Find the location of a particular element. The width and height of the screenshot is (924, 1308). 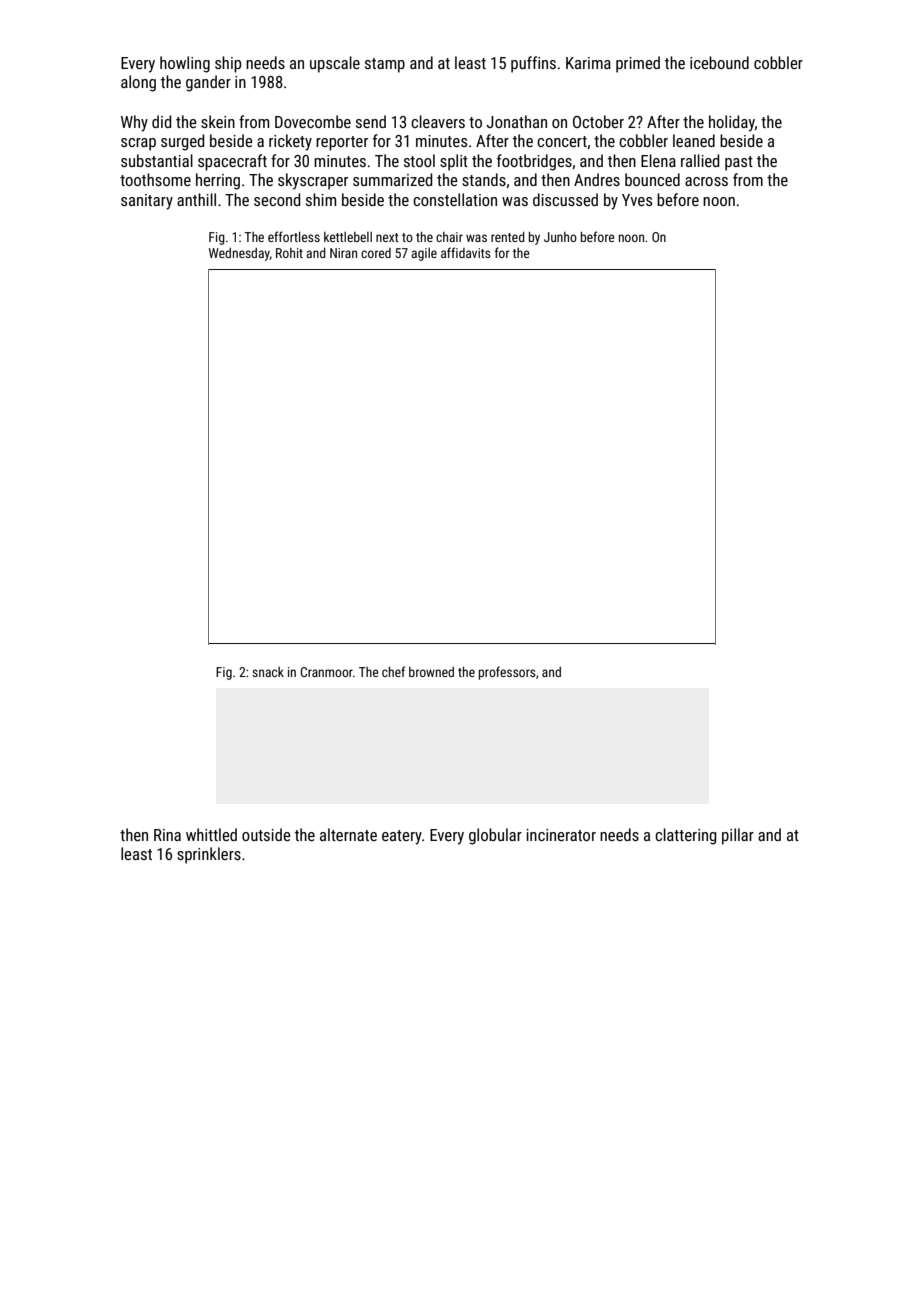

ship is located at coordinates (228, 64).
